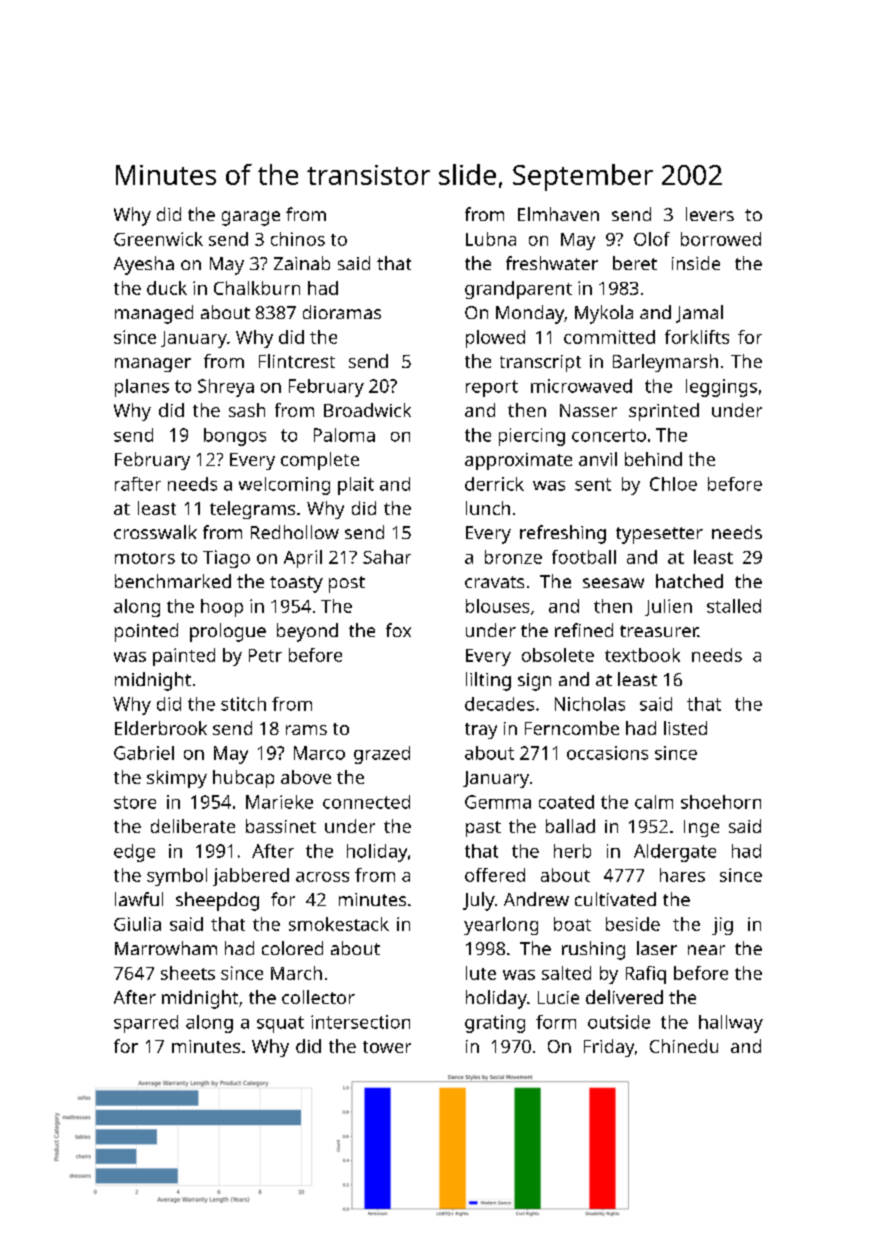 The width and height of the image is (876, 1242). I want to click on yearlong, so click(501, 926).
